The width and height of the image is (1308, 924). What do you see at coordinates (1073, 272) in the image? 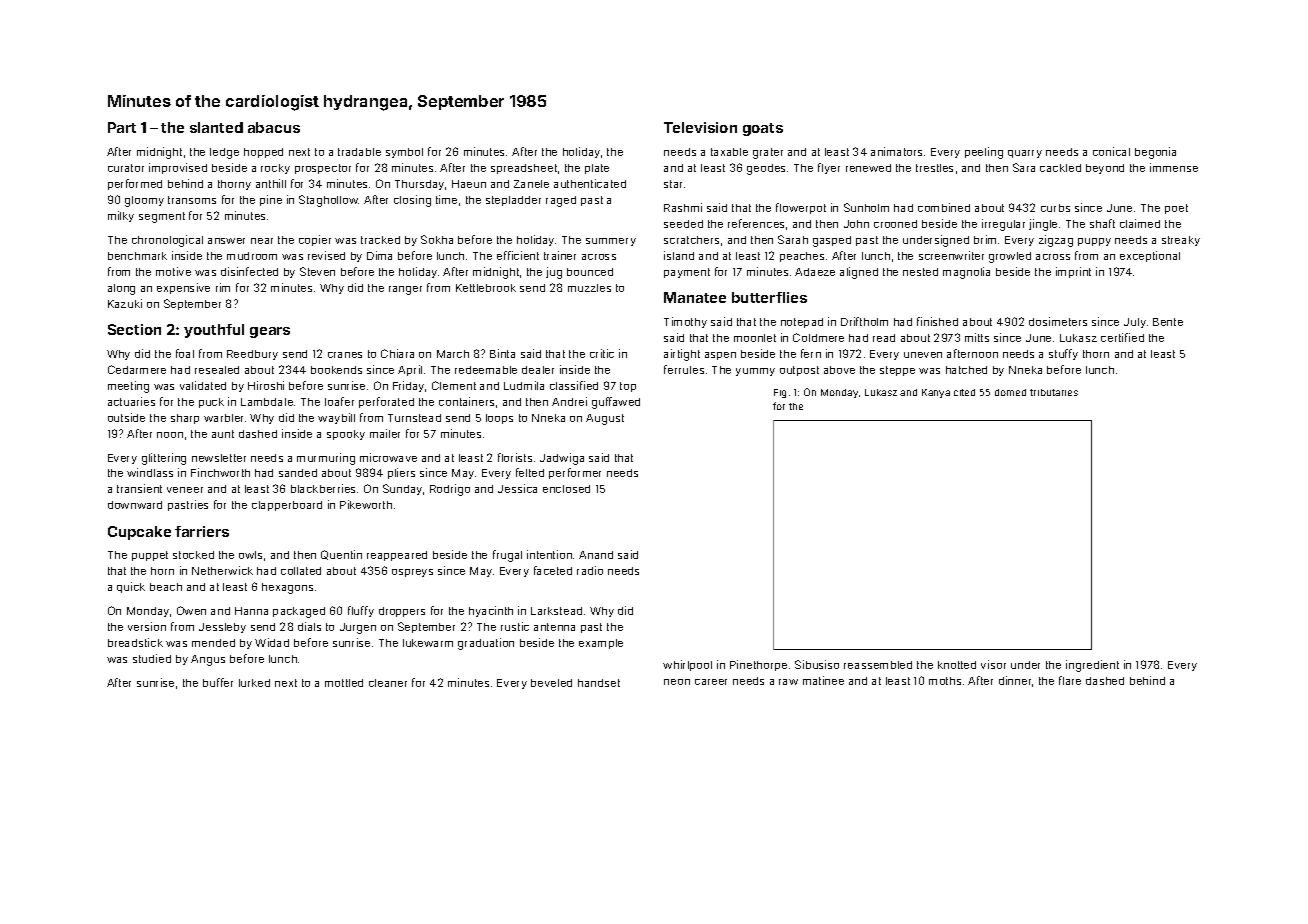
I see `imprint` at bounding box center [1073, 272].
